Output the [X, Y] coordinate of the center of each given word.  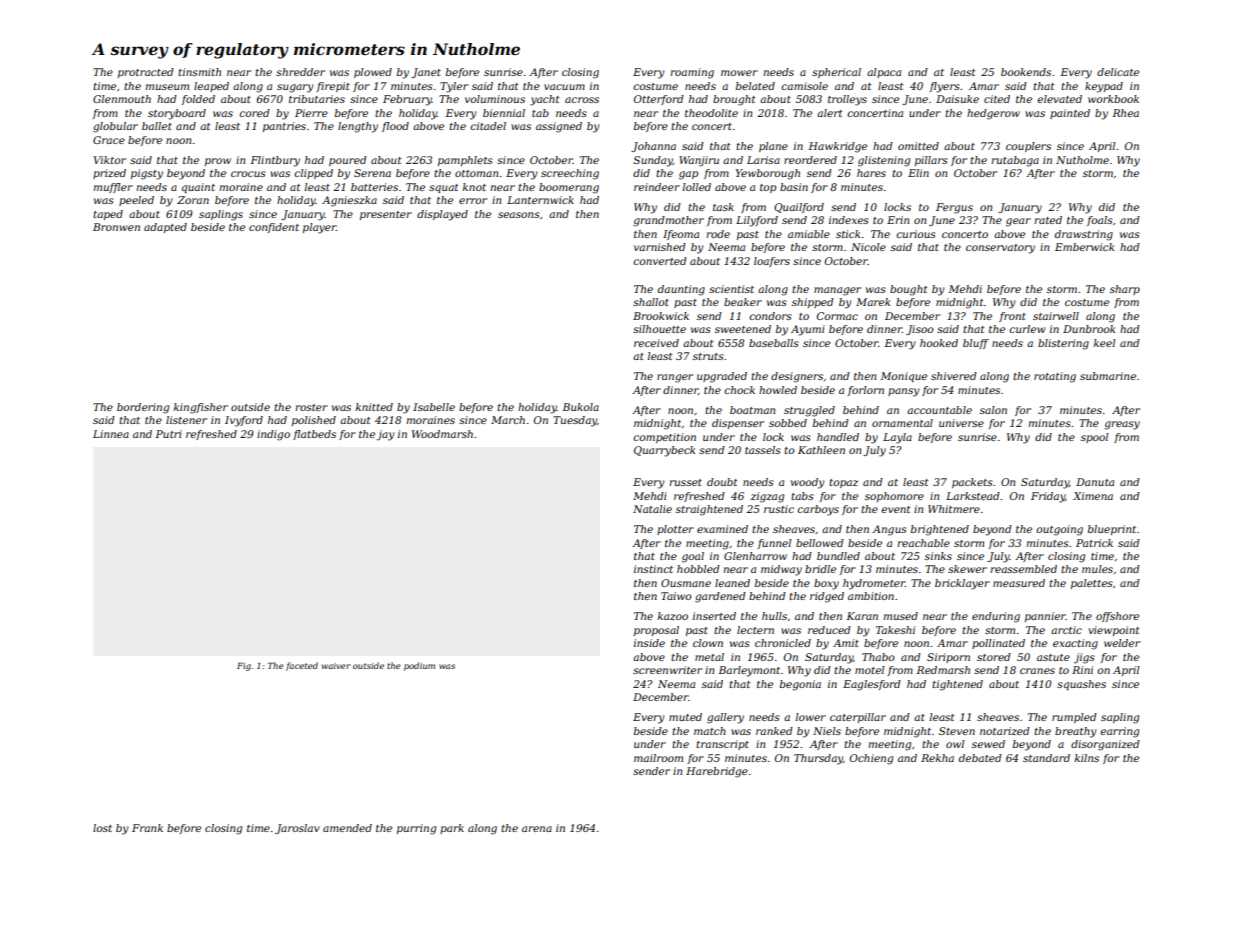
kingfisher [201, 408]
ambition [871, 596]
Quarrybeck [664, 451]
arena [537, 829]
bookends [1026, 72]
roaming [692, 73]
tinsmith [199, 72]
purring [416, 829]
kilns [1087, 758]
